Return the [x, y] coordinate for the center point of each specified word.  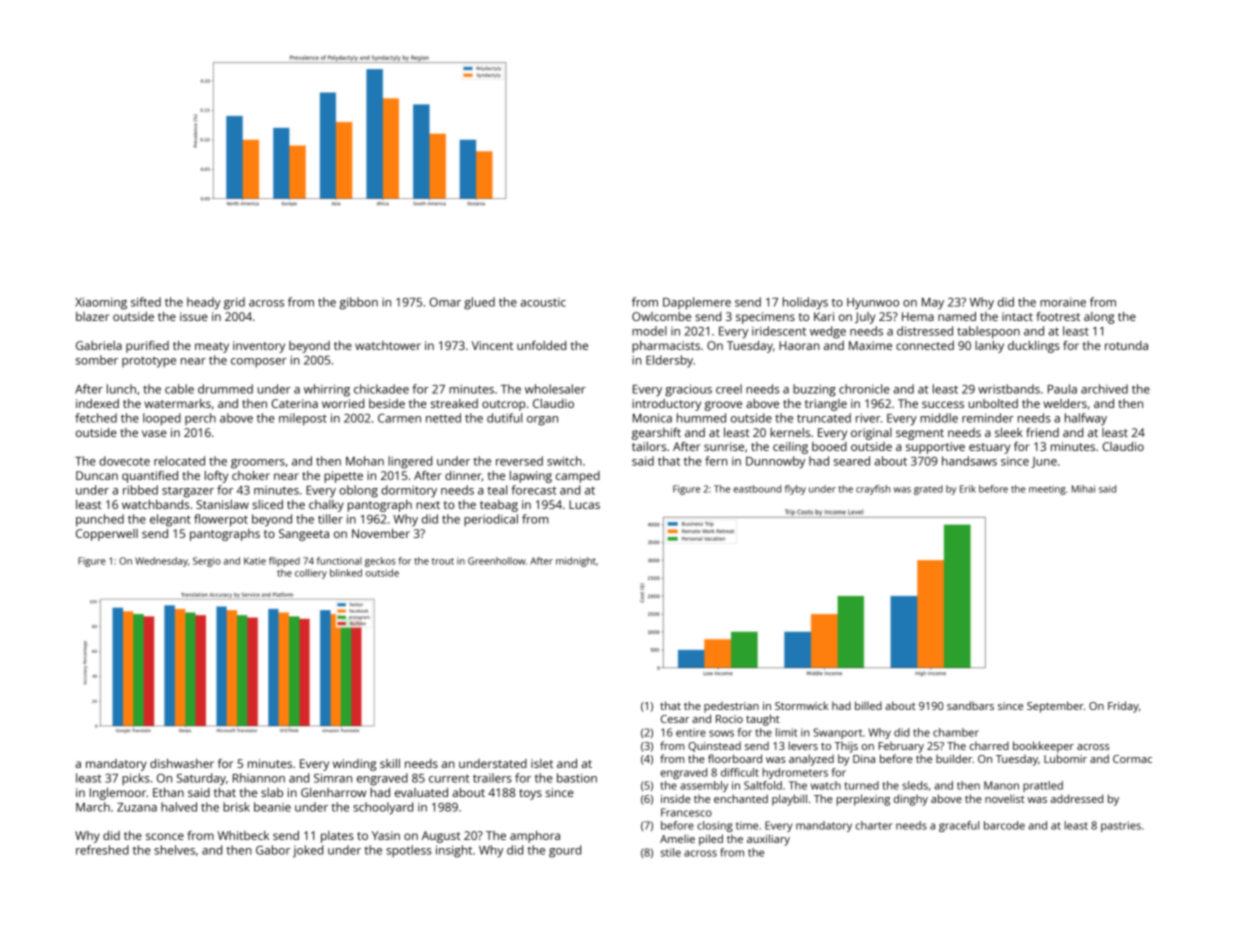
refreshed [102, 850]
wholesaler [555, 389]
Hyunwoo [873, 304]
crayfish [873, 490]
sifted [146, 302]
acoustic [543, 302]
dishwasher [182, 763]
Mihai [1083, 489]
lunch [121, 389]
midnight [576, 562]
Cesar [675, 719]
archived [1104, 389]
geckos [380, 562]
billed [868, 705]
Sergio [207, 562]
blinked [346, 573]
